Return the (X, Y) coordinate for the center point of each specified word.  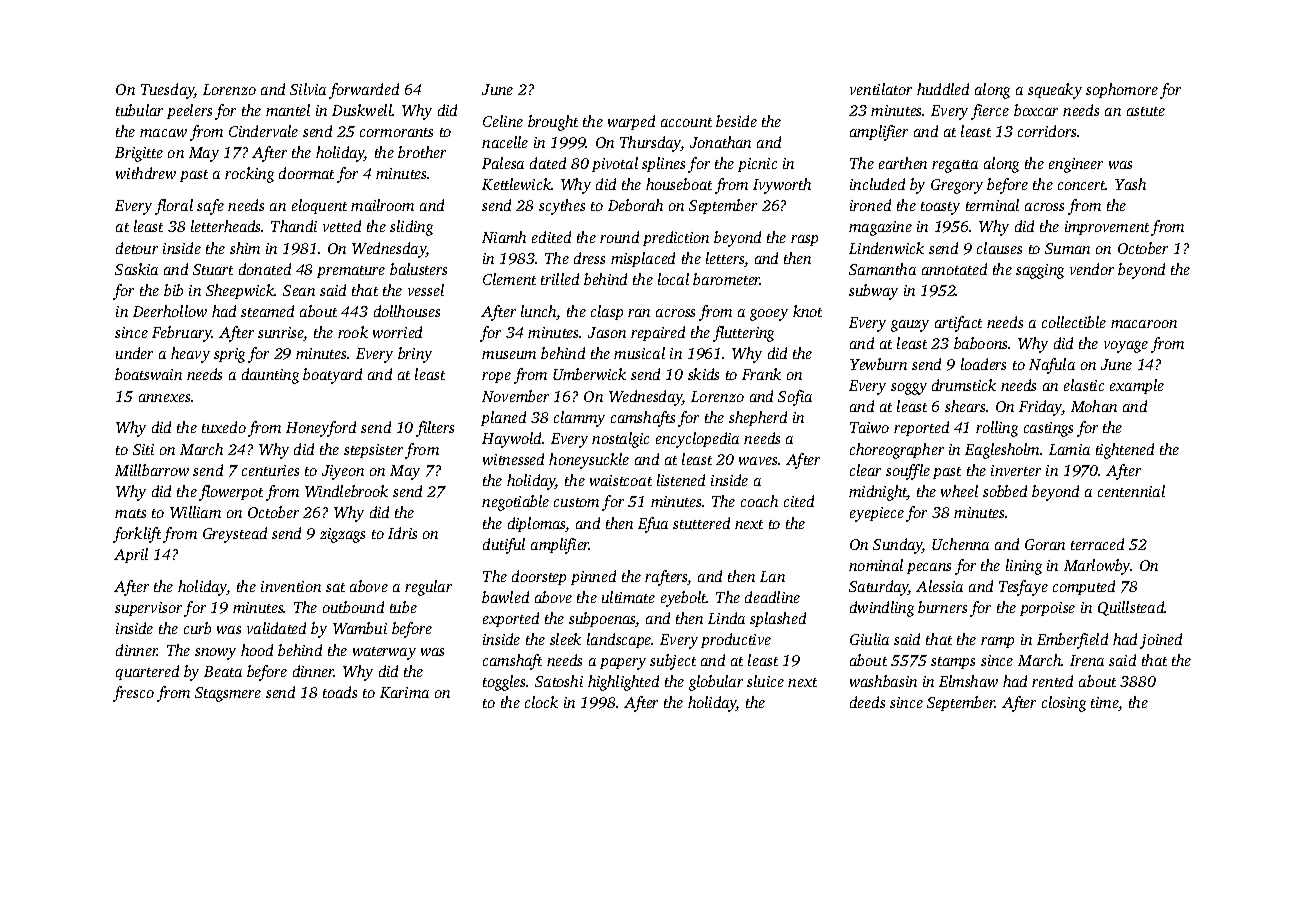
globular (716, 683)
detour (137, 248)
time (1105, 704)
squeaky (1055, 91)
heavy (190, 355)
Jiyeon (343, 472)
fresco (133, 694)
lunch (539, 312)
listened (681, 480)
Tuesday (168, 91)
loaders (983, 364)
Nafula (1052, 366)
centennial (1131, 491)
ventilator (881, 89)
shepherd (758, 418)
